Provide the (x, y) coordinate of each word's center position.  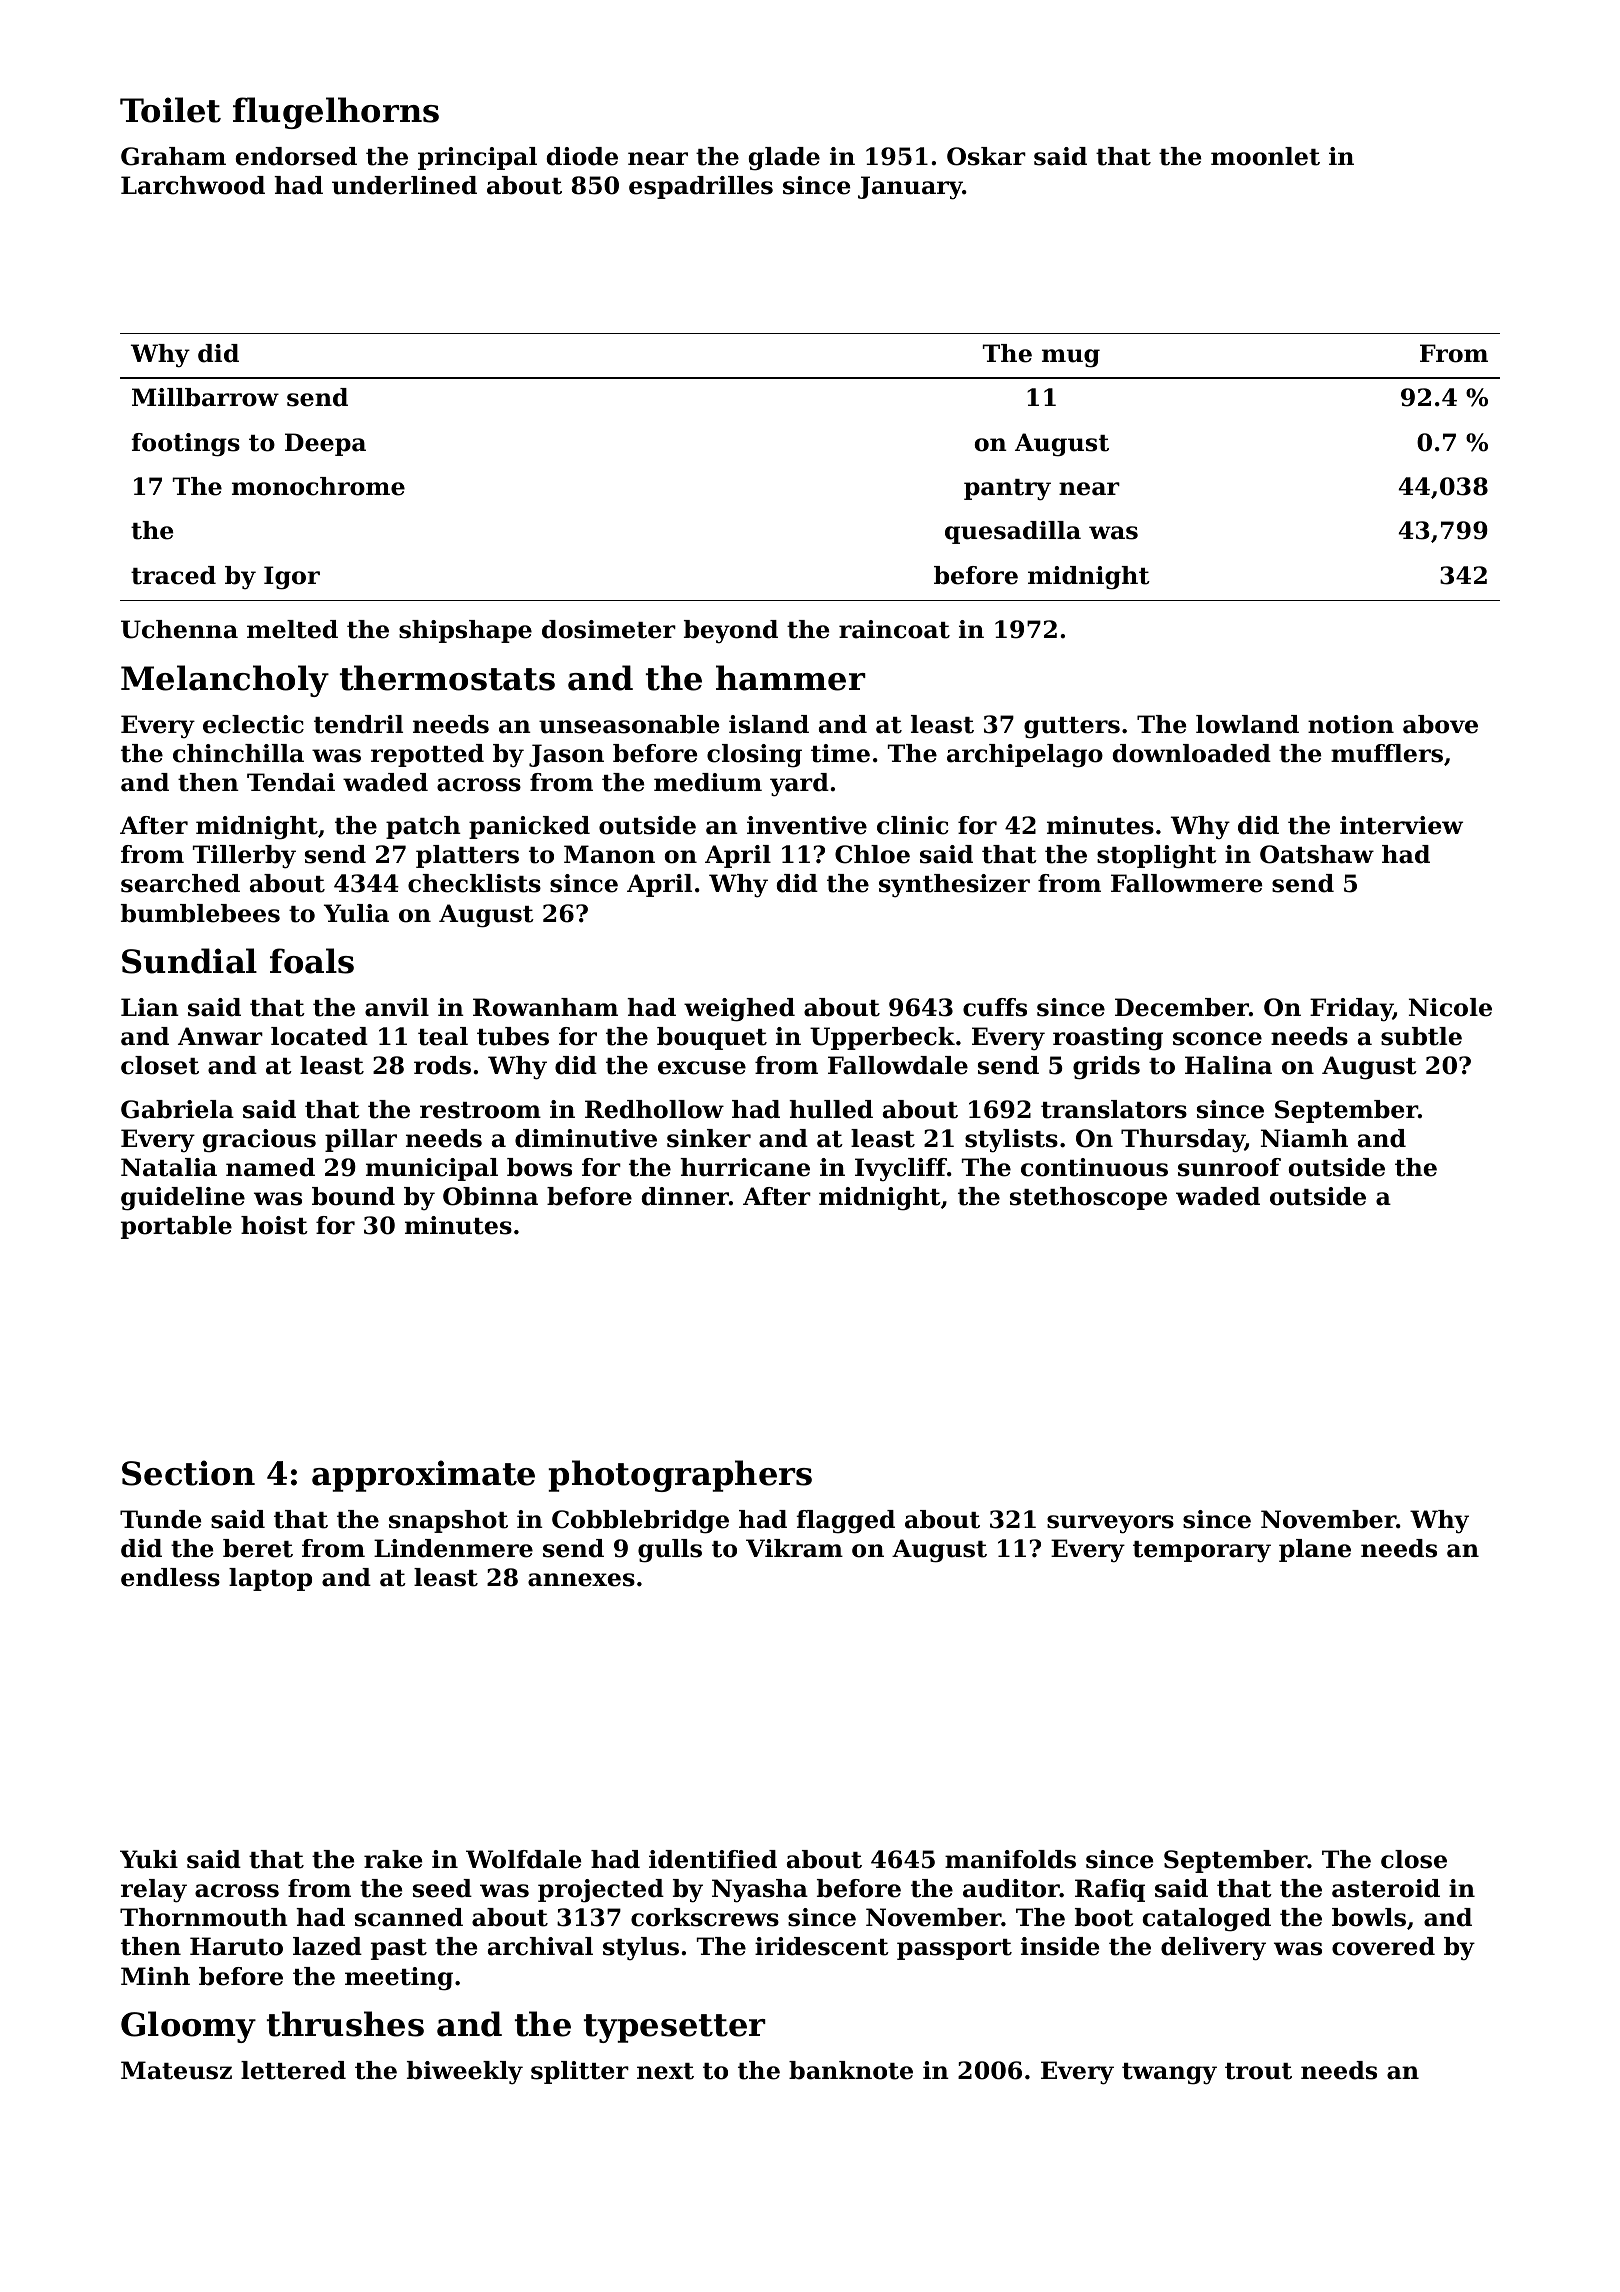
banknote (851, 2070)
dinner (685, 1196)
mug (1071, 358)
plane (1315, 1550)
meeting (399, 1979)
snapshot (448, 1521)
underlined (404, 185)
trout (1258, 2071)
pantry (1007, 490)
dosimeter (609, 629)
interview (1401, 825)
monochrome (318, 486)
